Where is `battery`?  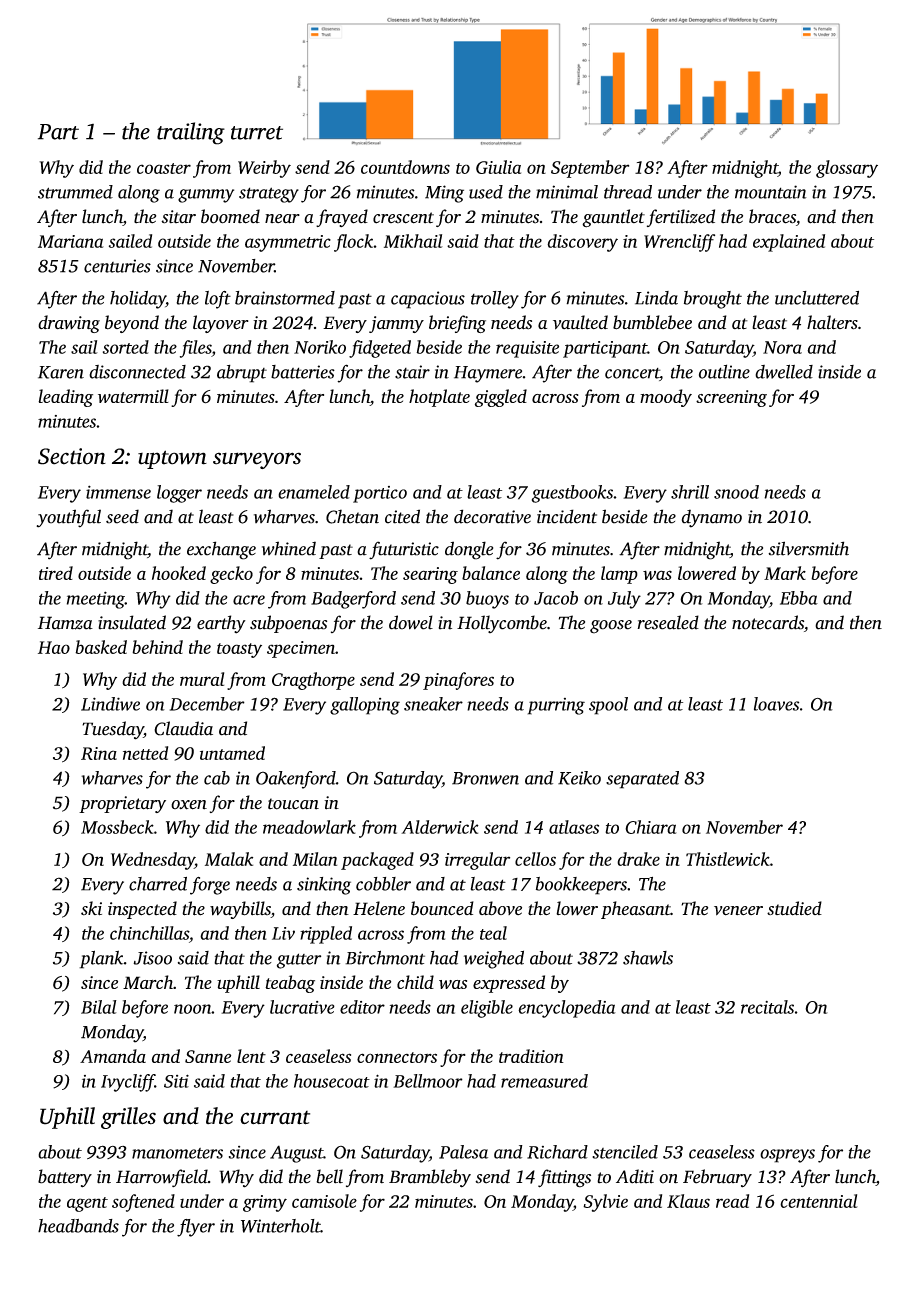
battery is located at coordinates (65, 1178).
